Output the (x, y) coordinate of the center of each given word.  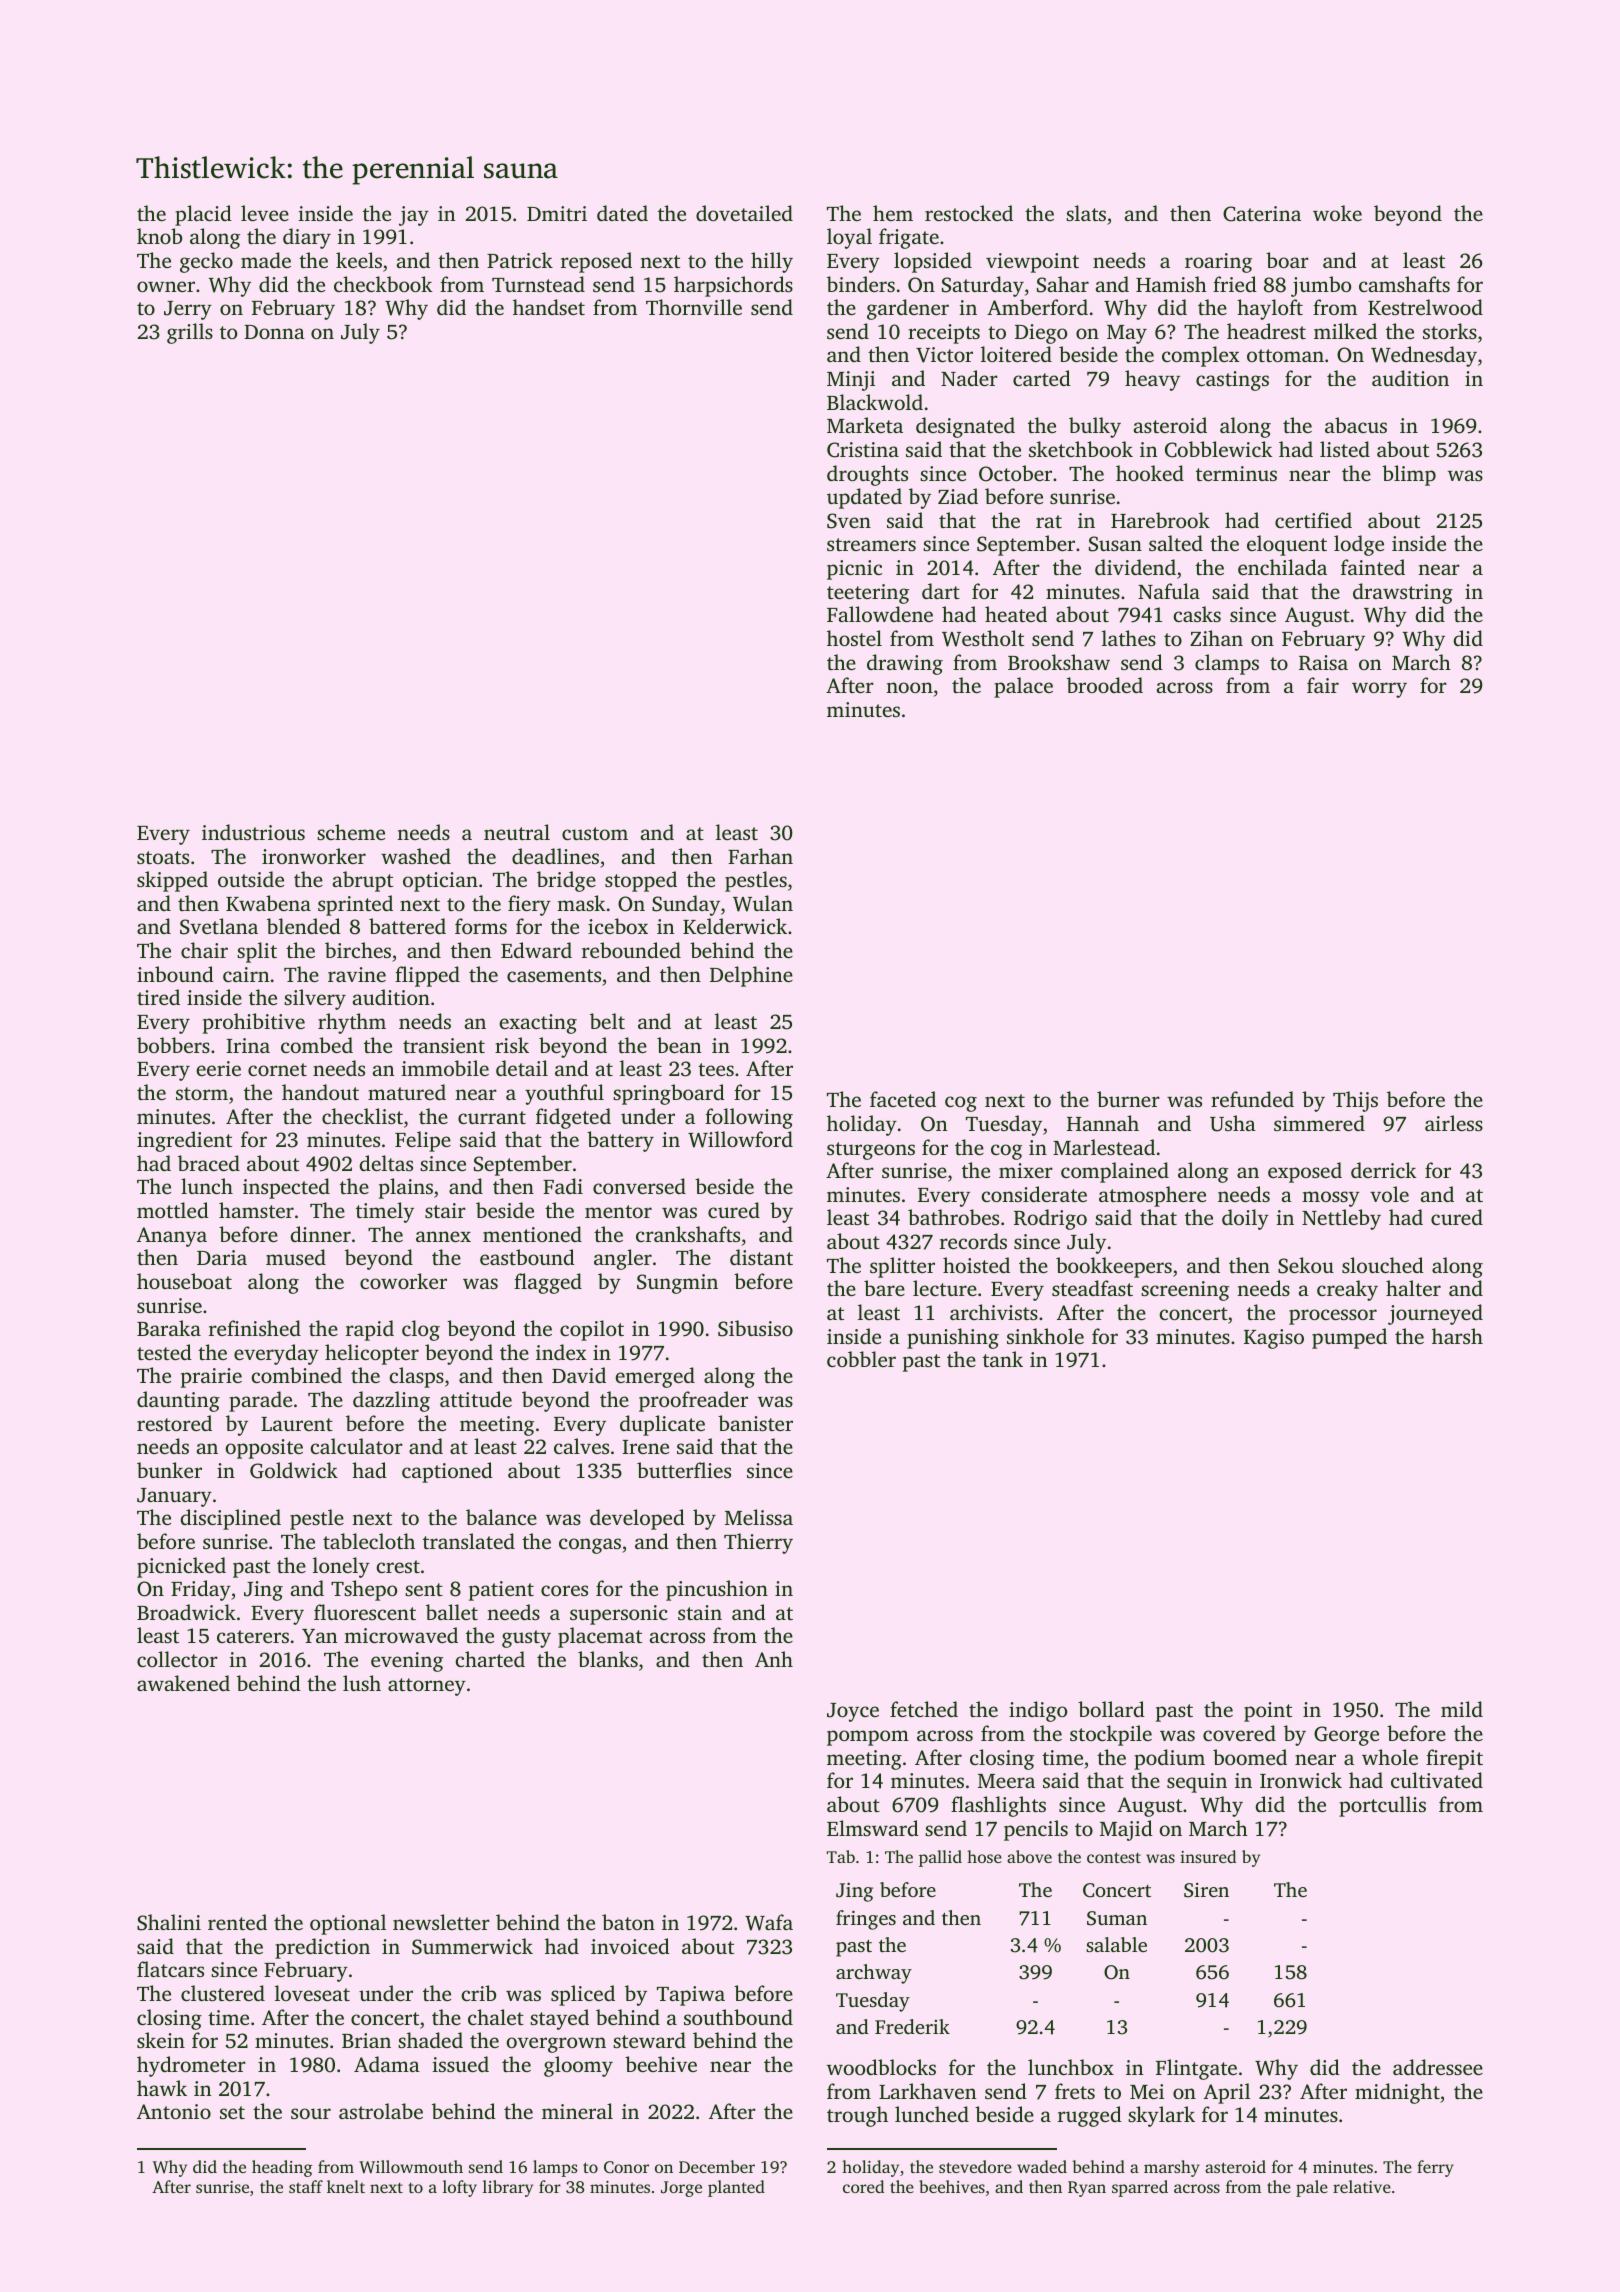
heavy (1152, 380)
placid (203, 215)
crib (479, 1993)
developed (637, 1519)
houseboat (184, 1281)
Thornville (694, 307)
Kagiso (1274, 1339)
